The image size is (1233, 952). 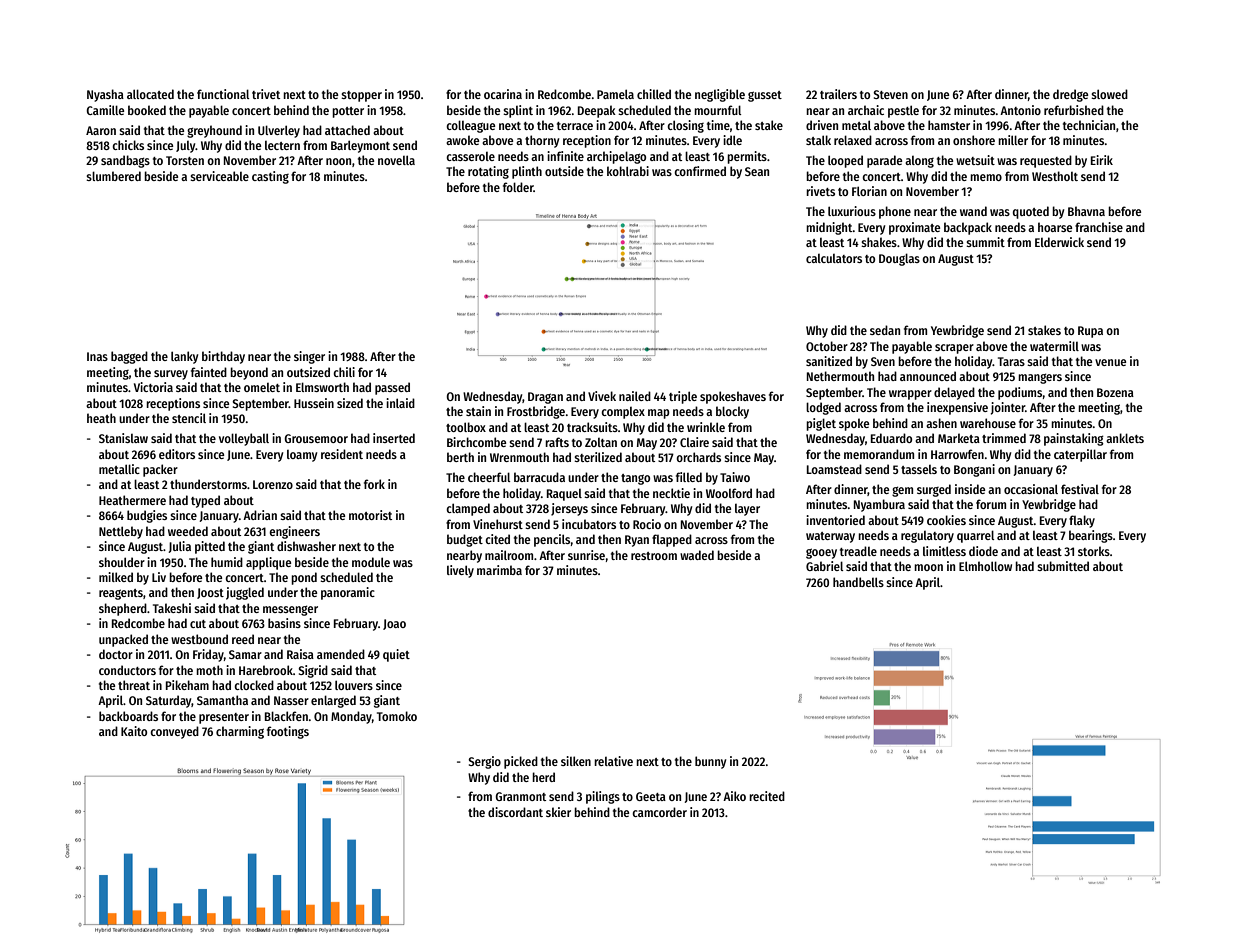 What do you see at coordinates (858, 582) in the screenshot?
I see `handbells` at bounding box center [858, 582].
